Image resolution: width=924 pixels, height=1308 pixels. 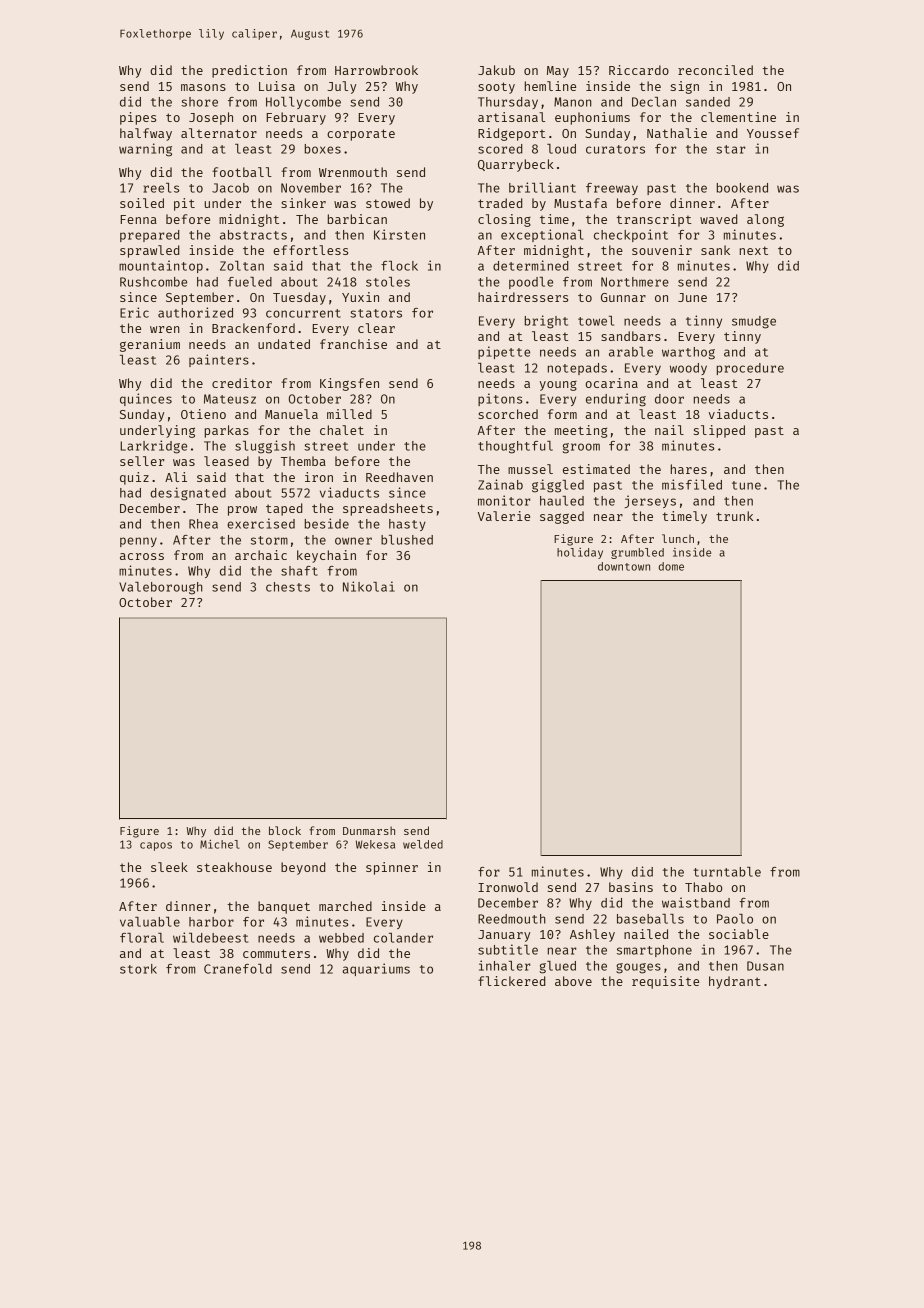 What do you see at coordinates (407, 540) in the document?
I see `blushed` at bounding box center [407, 540].
